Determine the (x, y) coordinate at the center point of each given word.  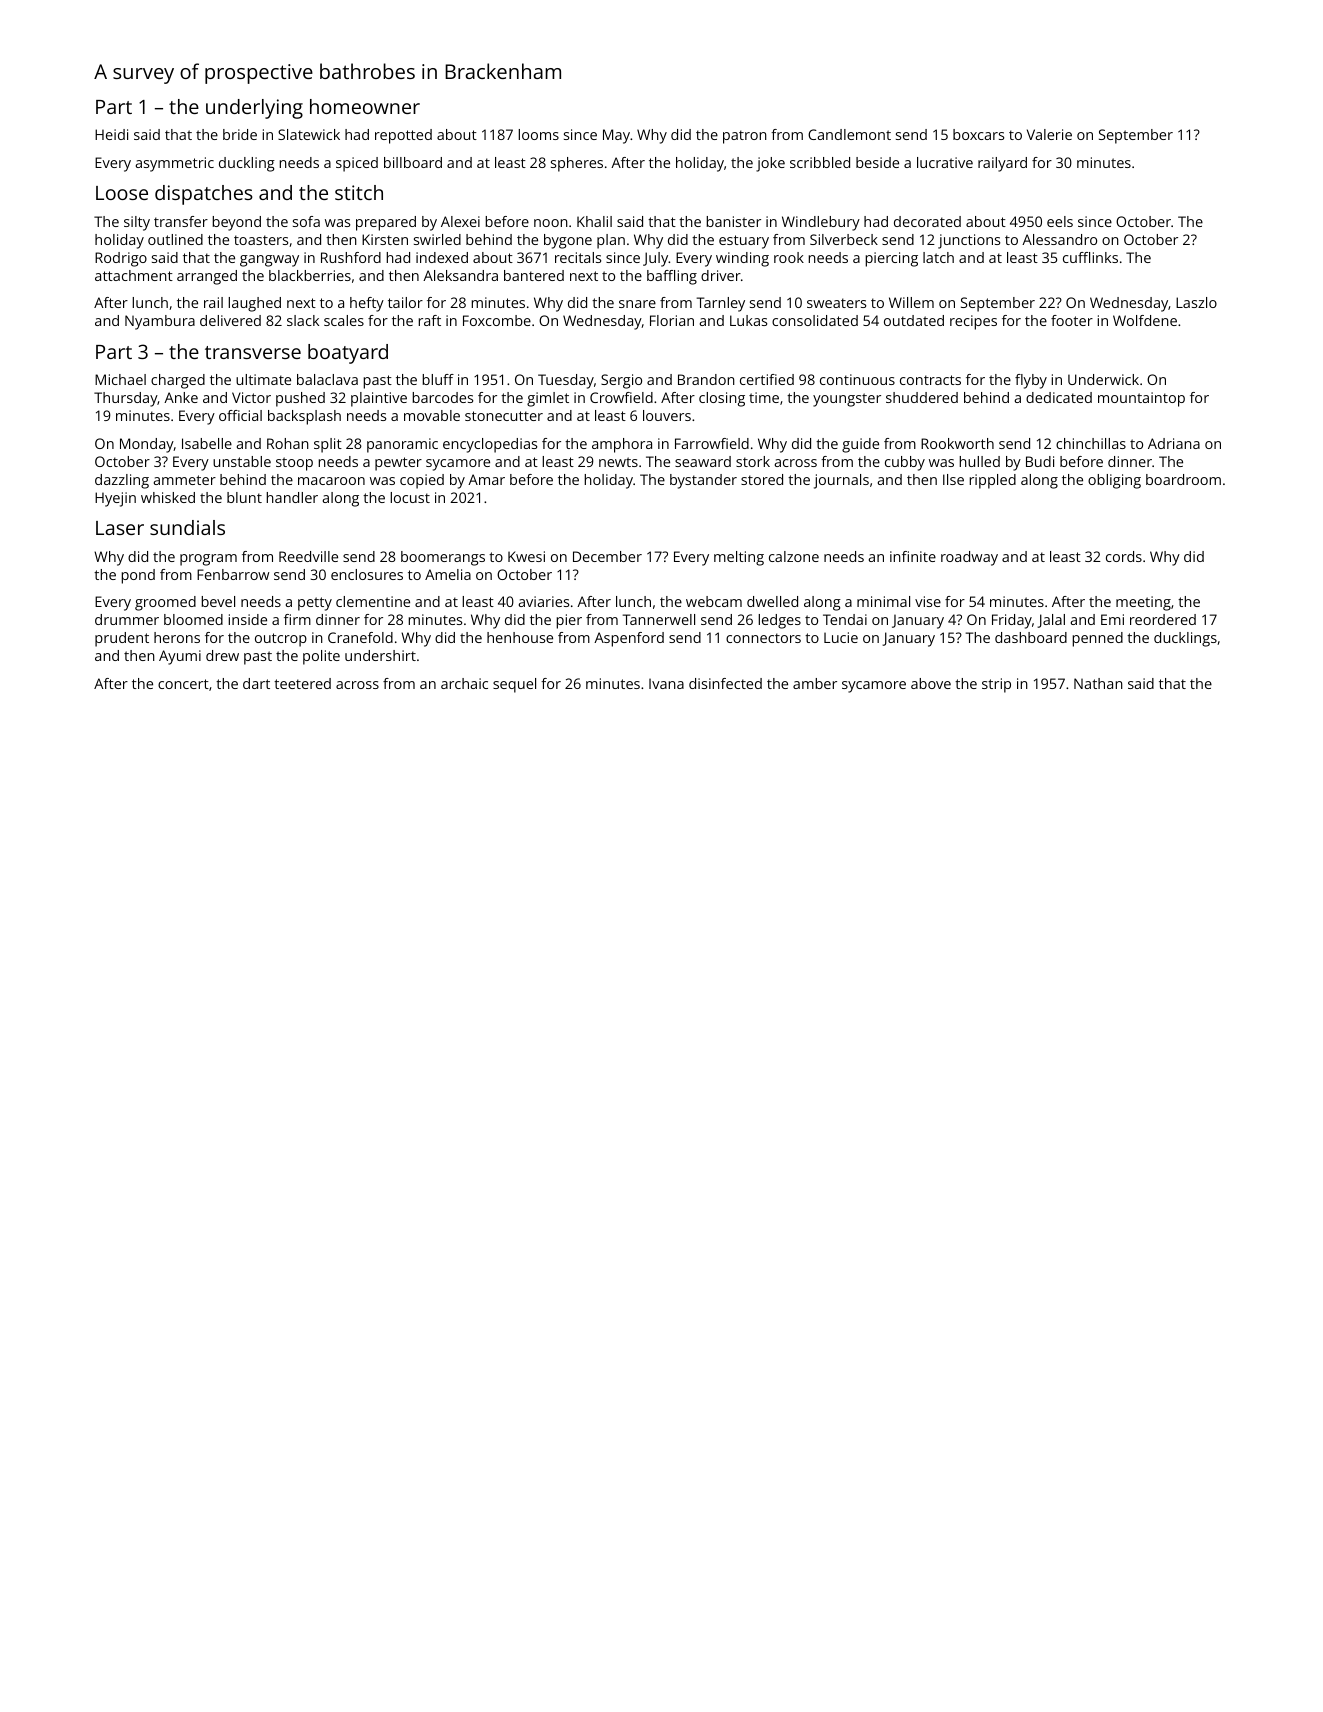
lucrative (945, 162)
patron (745, 137)
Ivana (666, 683)
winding (742, 259)
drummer (127, 619)
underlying (254, 109)
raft (429, 320)
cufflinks (1090, 257)
